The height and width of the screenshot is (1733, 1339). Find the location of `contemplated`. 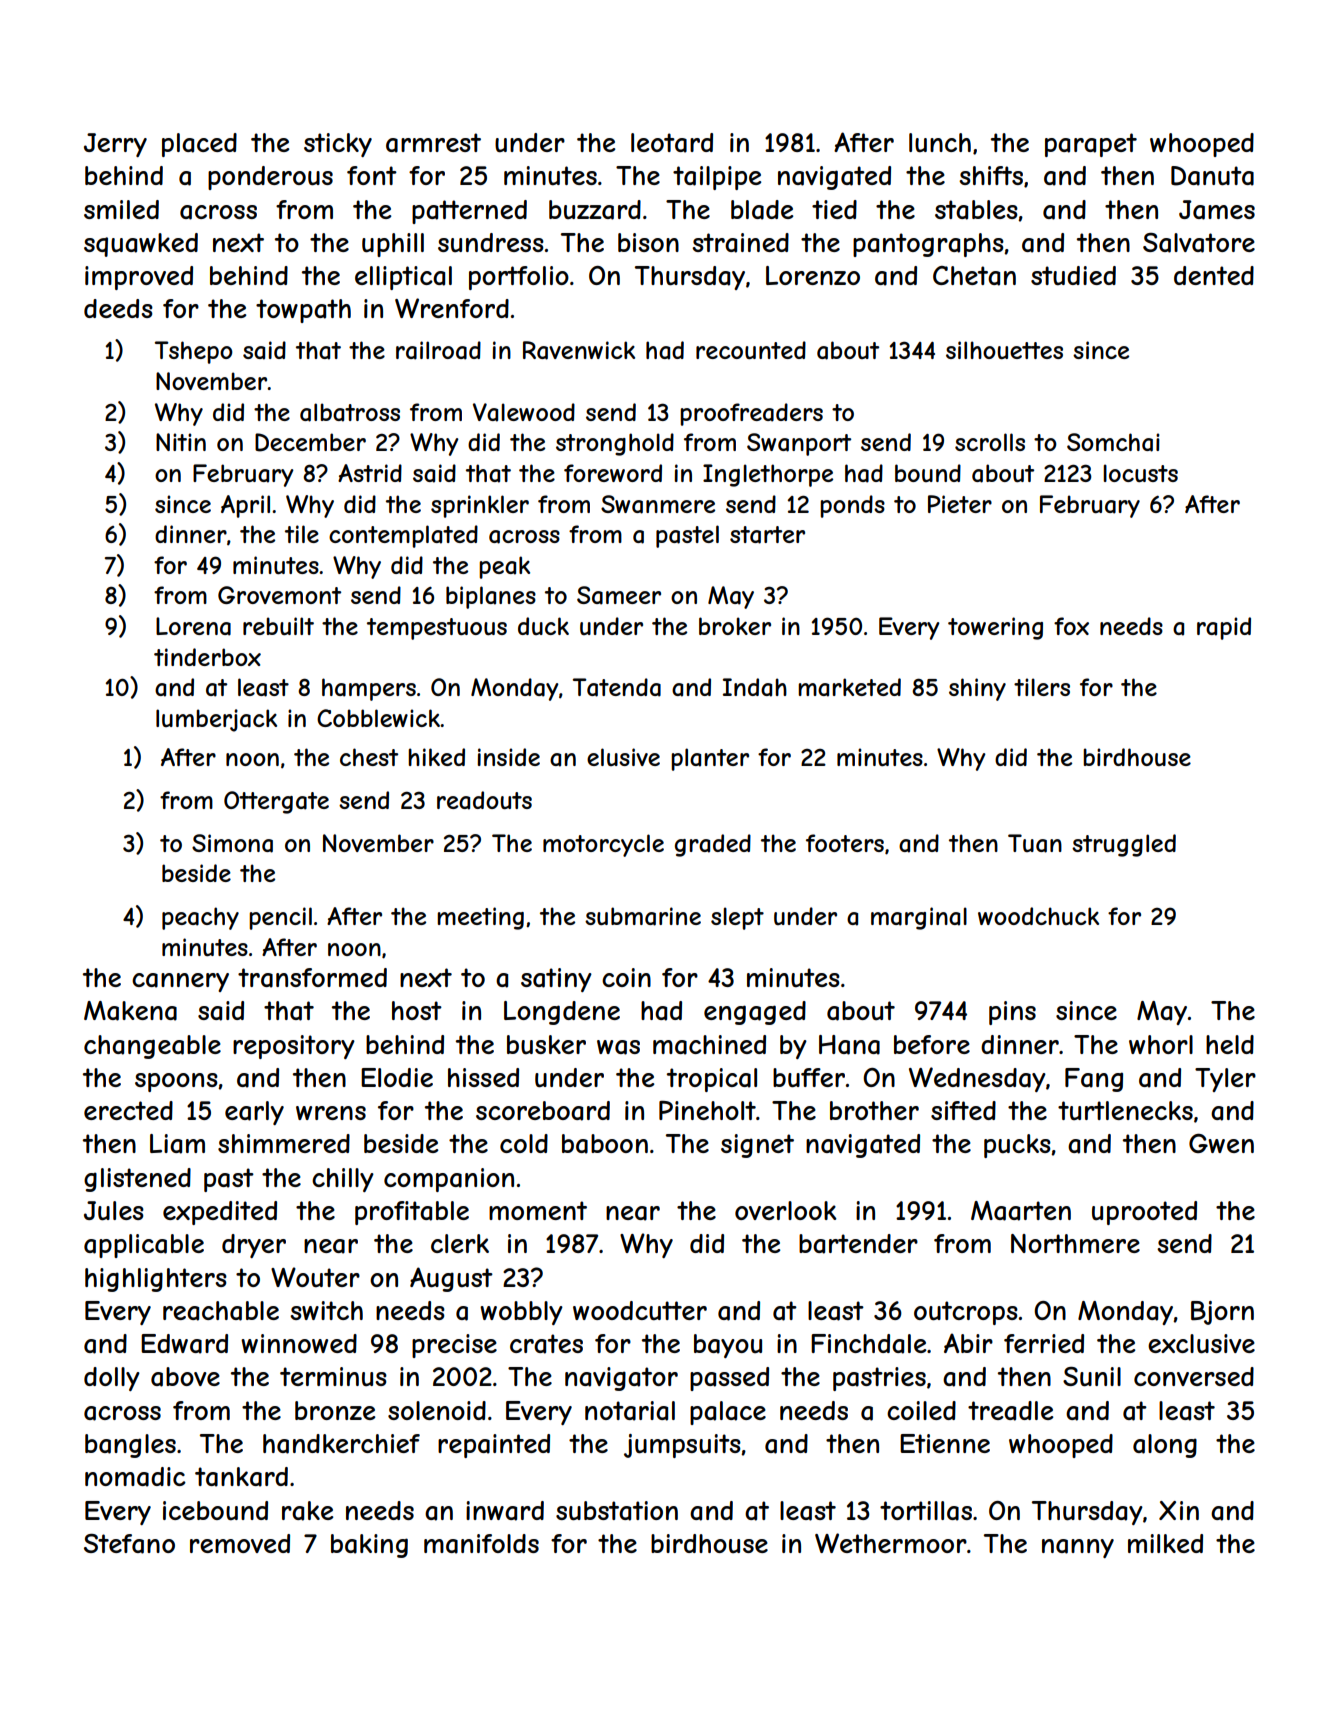

contemplated is located at coordinates (403, 536).
